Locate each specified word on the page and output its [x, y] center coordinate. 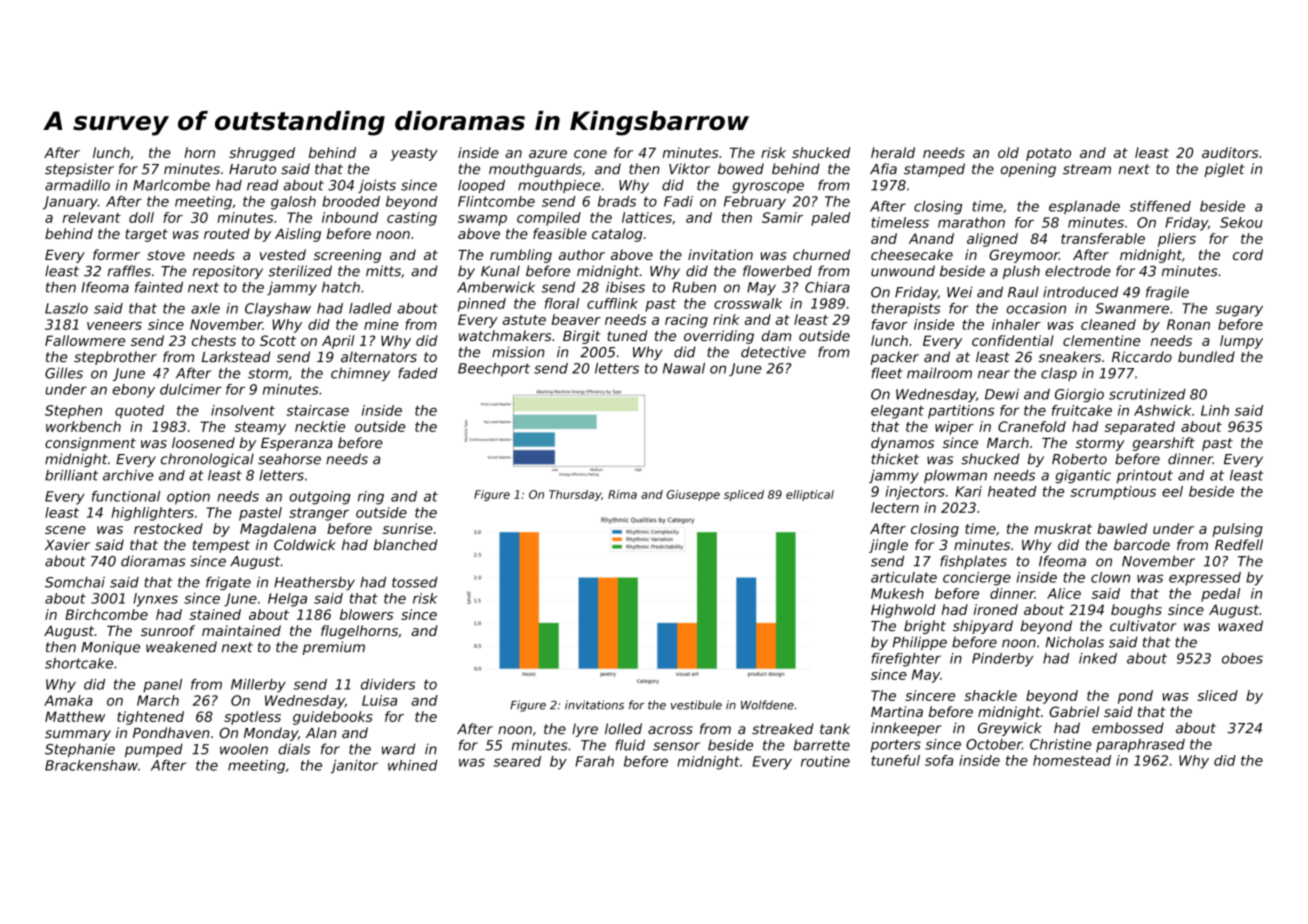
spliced [744, 495]
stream [1087, 169]
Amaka [68, 700]
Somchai [75, 582]
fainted [159, 287]
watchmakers [505, 335]
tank [835, 729]
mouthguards [535, 170]
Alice [1064, 593]
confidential [1013, 340]
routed [227, 233]
